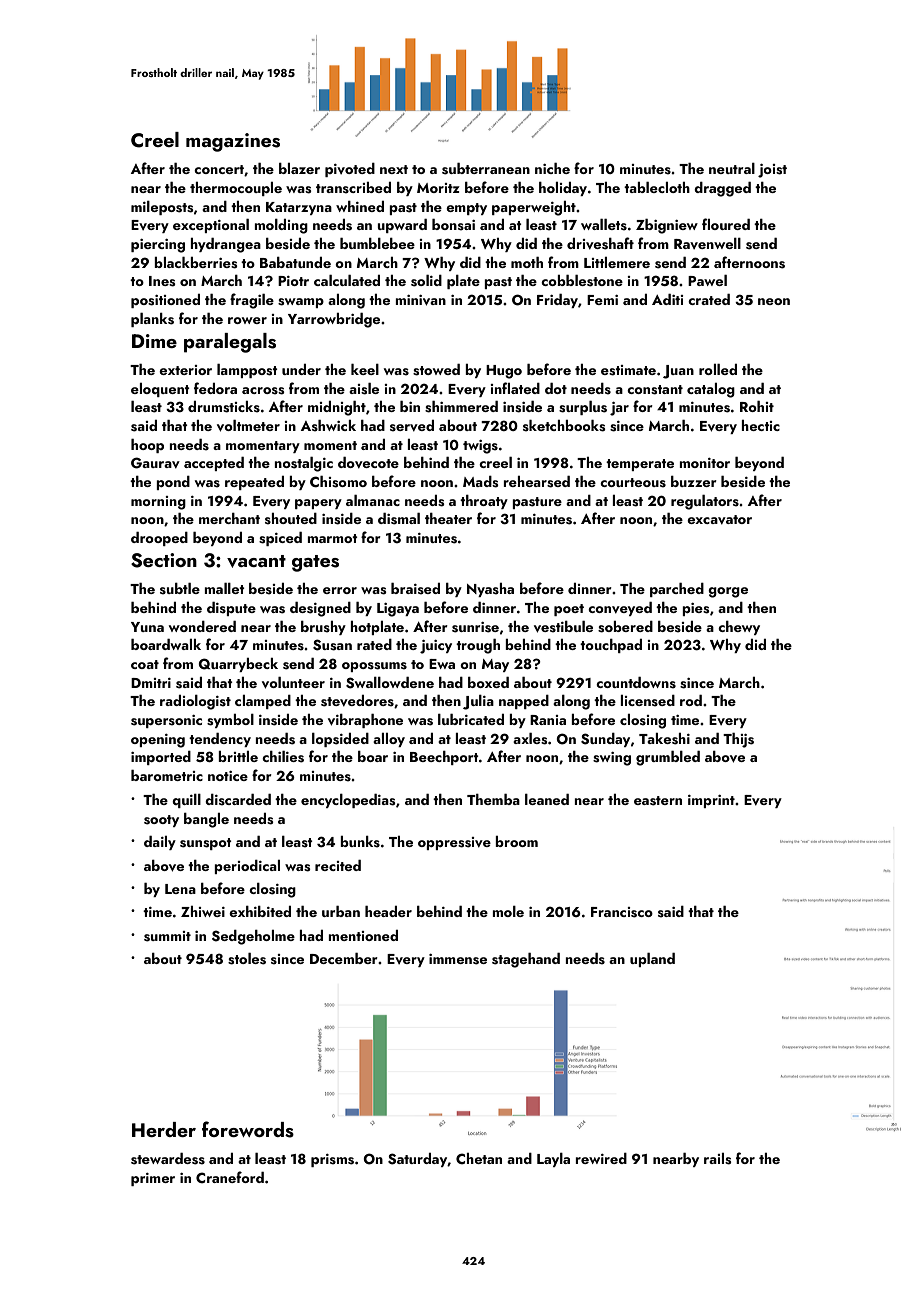  I want to click on alloy, so click(389, 740).
